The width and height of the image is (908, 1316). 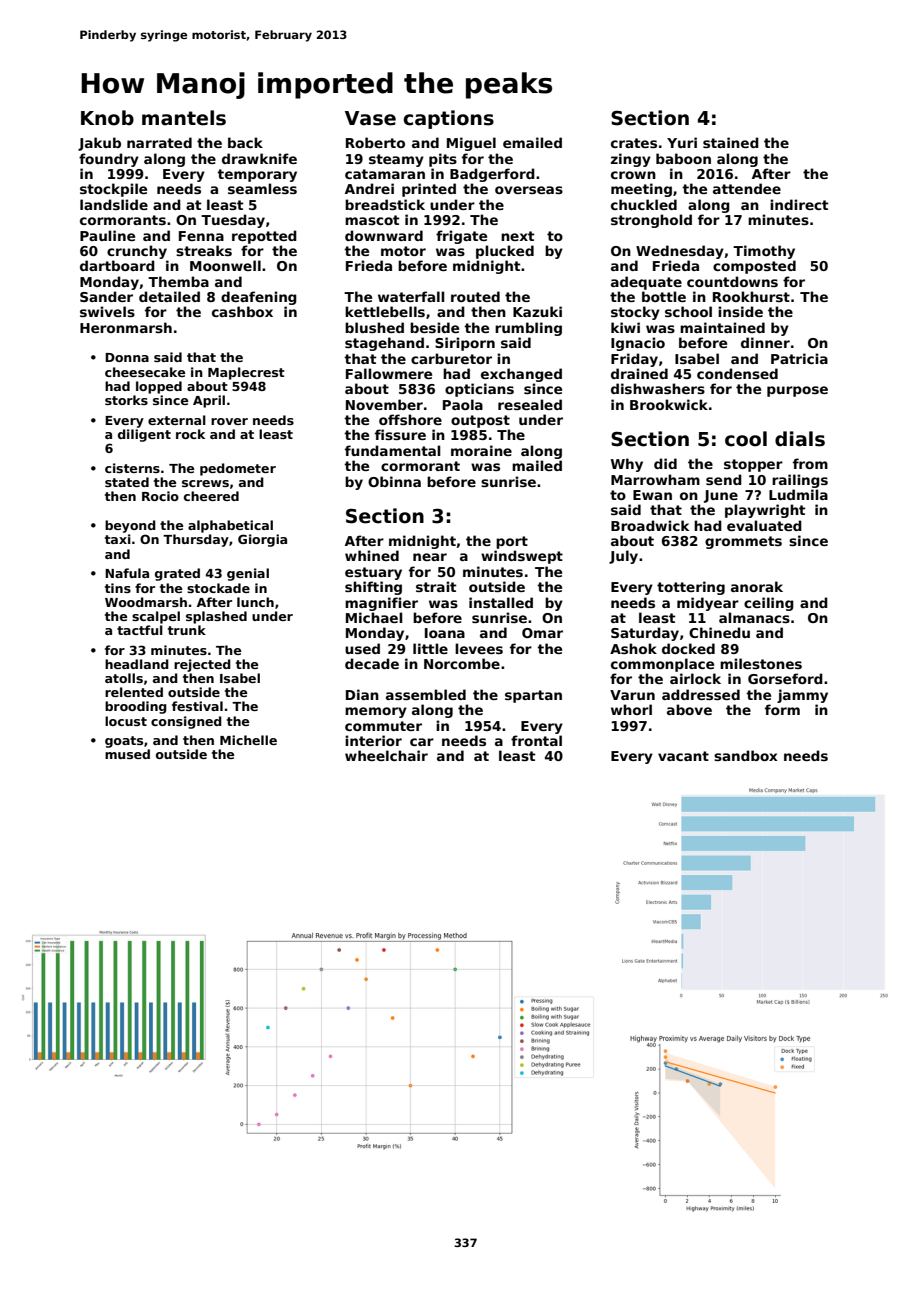 What do you see at coordinates (126, 327) in the image?
I see `Heronmarsh` at bounding box center [126, 327].
